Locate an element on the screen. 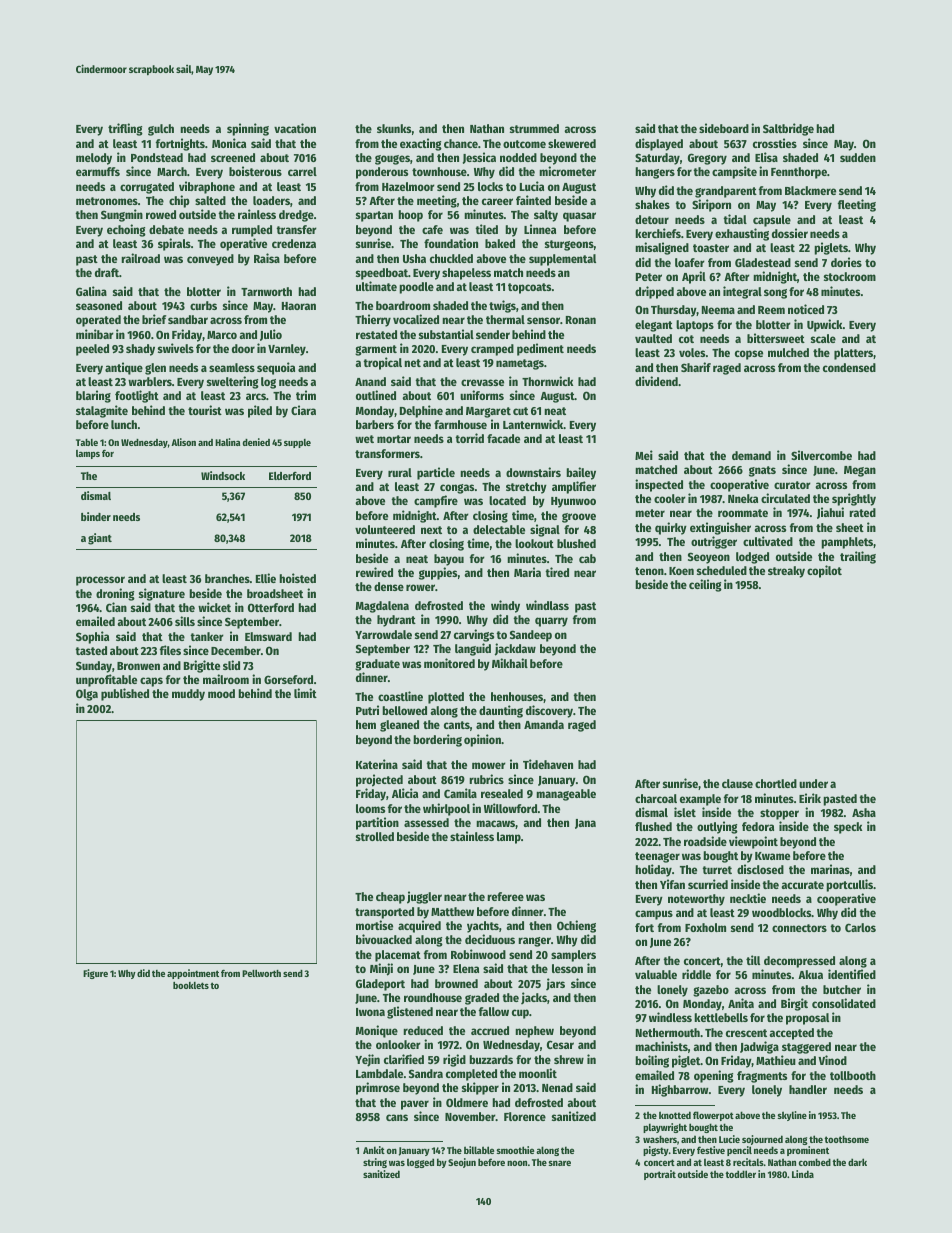 The width and height of the screenshot is (952, 1233). farmhouse is located at coordinates (460, 424).
